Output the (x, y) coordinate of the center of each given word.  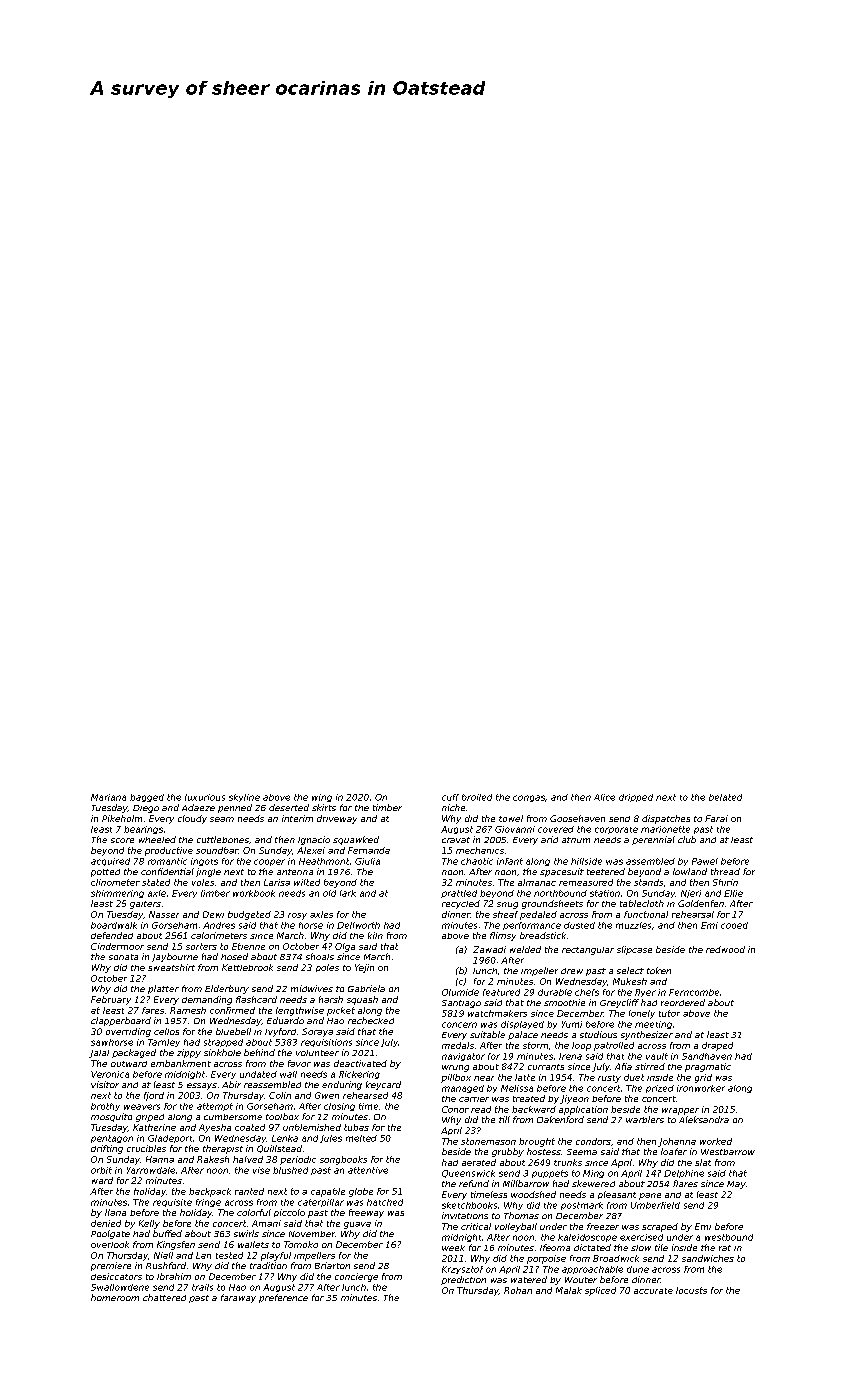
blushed (290, 1170)
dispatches (666, 819)
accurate (653, 1291)
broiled (477, 797)
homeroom (115, 1297)
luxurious (205, 797)
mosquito (111, 1117)
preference (283, 1298)
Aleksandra (704, 1119)
